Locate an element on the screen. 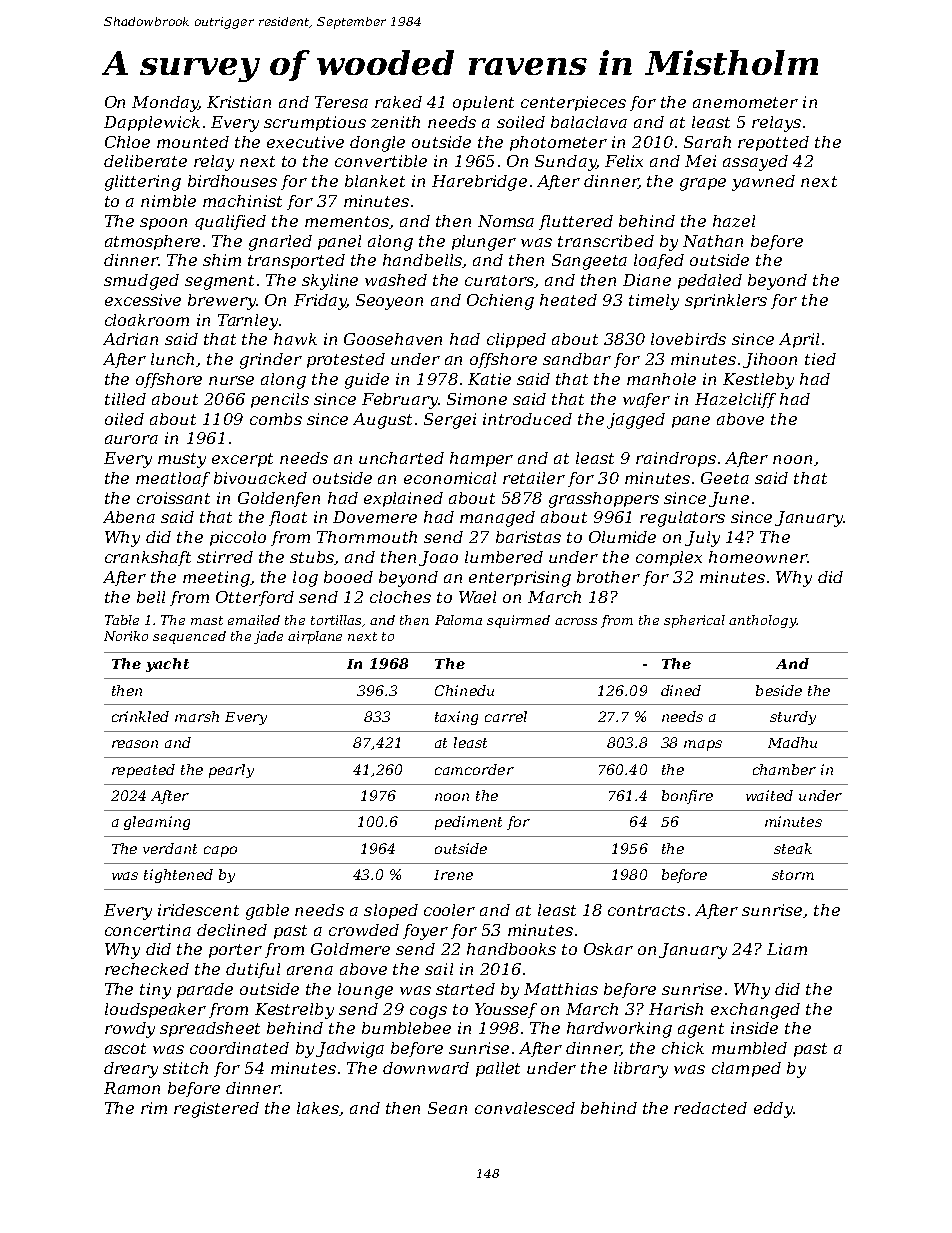  Paloma is located at coordinates (458, 620).
